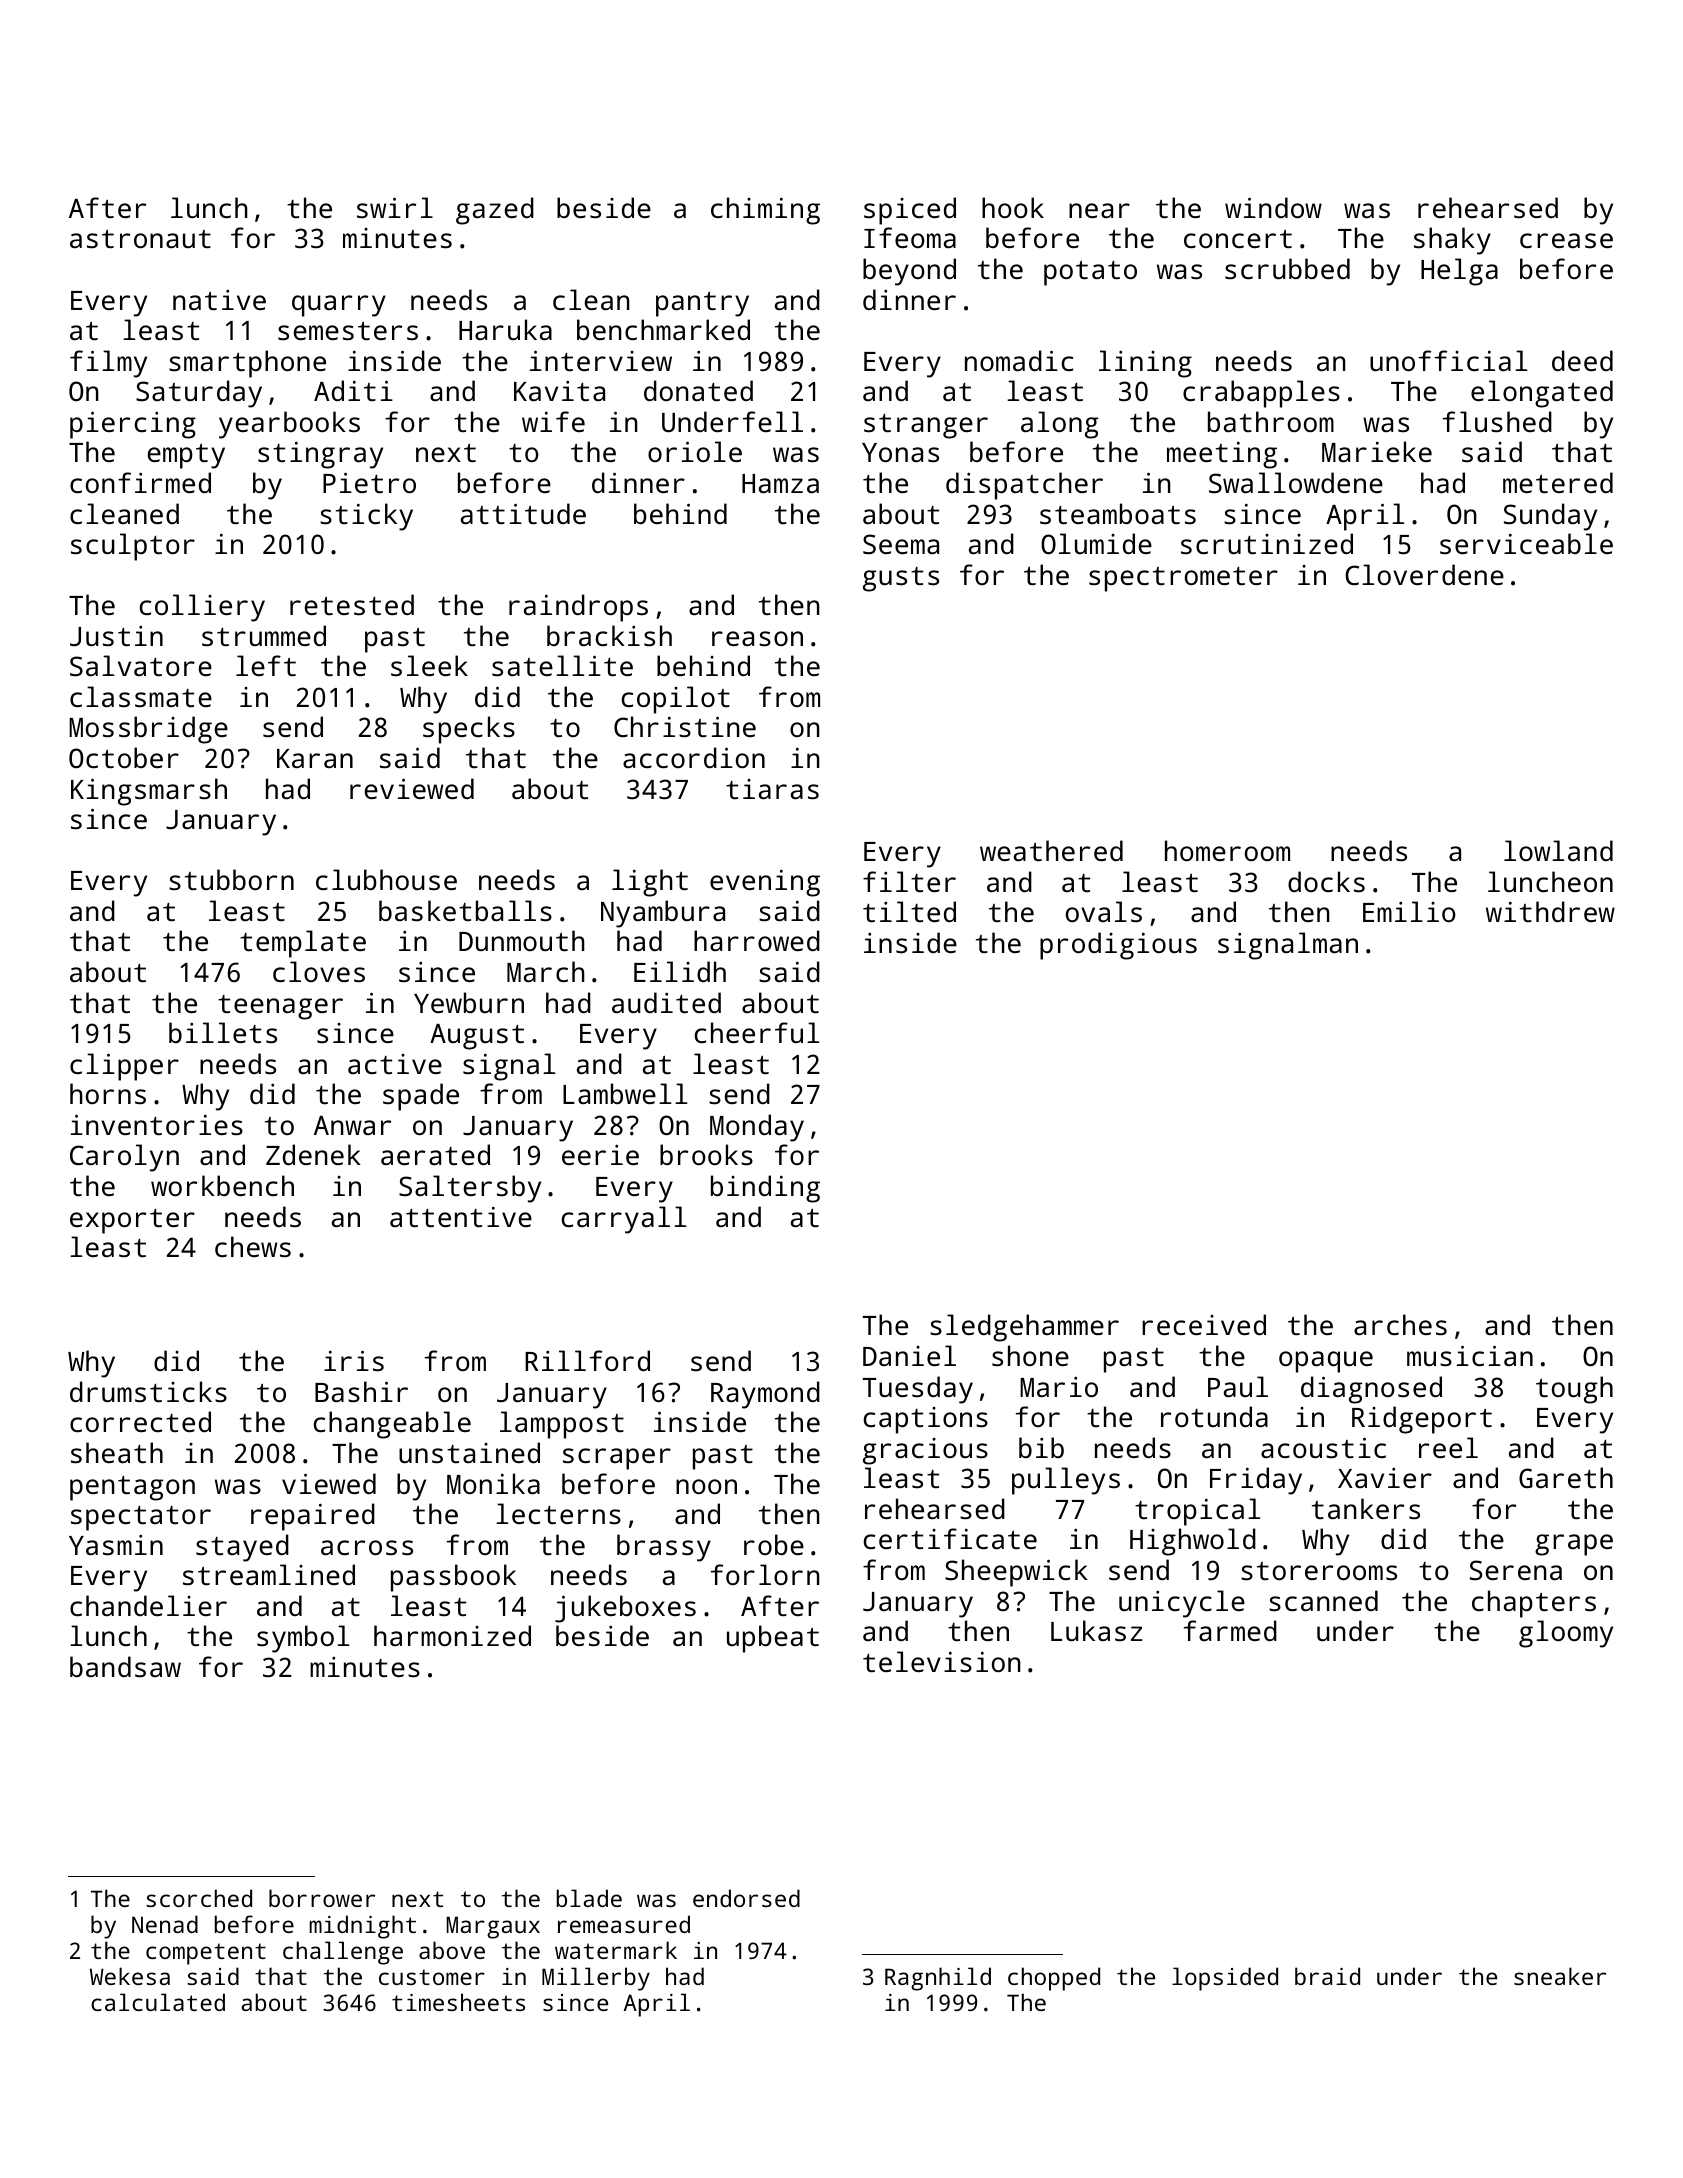 The image size is (1683, 2178). Describe the element at coordinates (1566, 240) in the screenshot. I see `crease` at that location.
